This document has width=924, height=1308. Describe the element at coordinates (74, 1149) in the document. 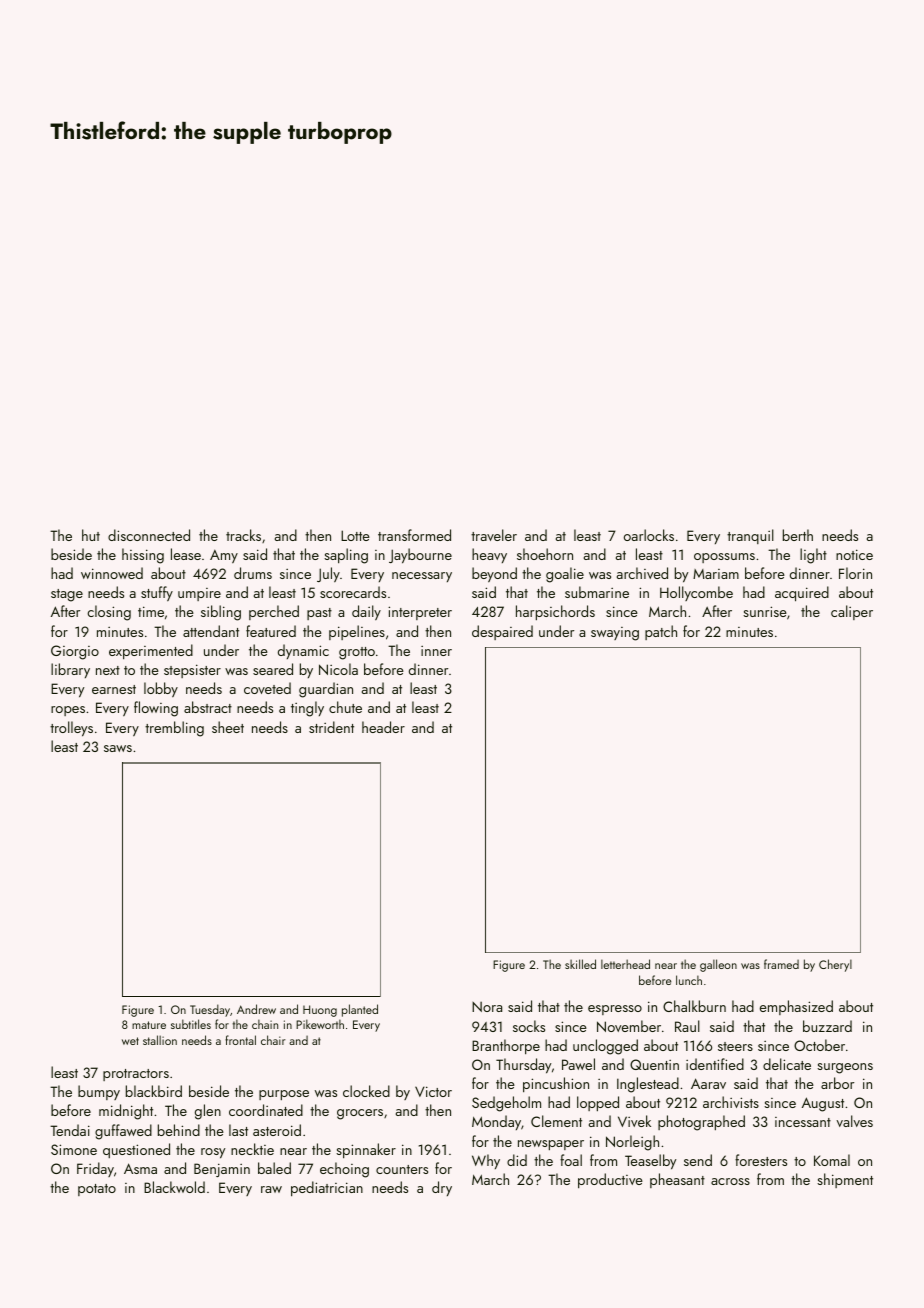

I see `Simone` at that location.
